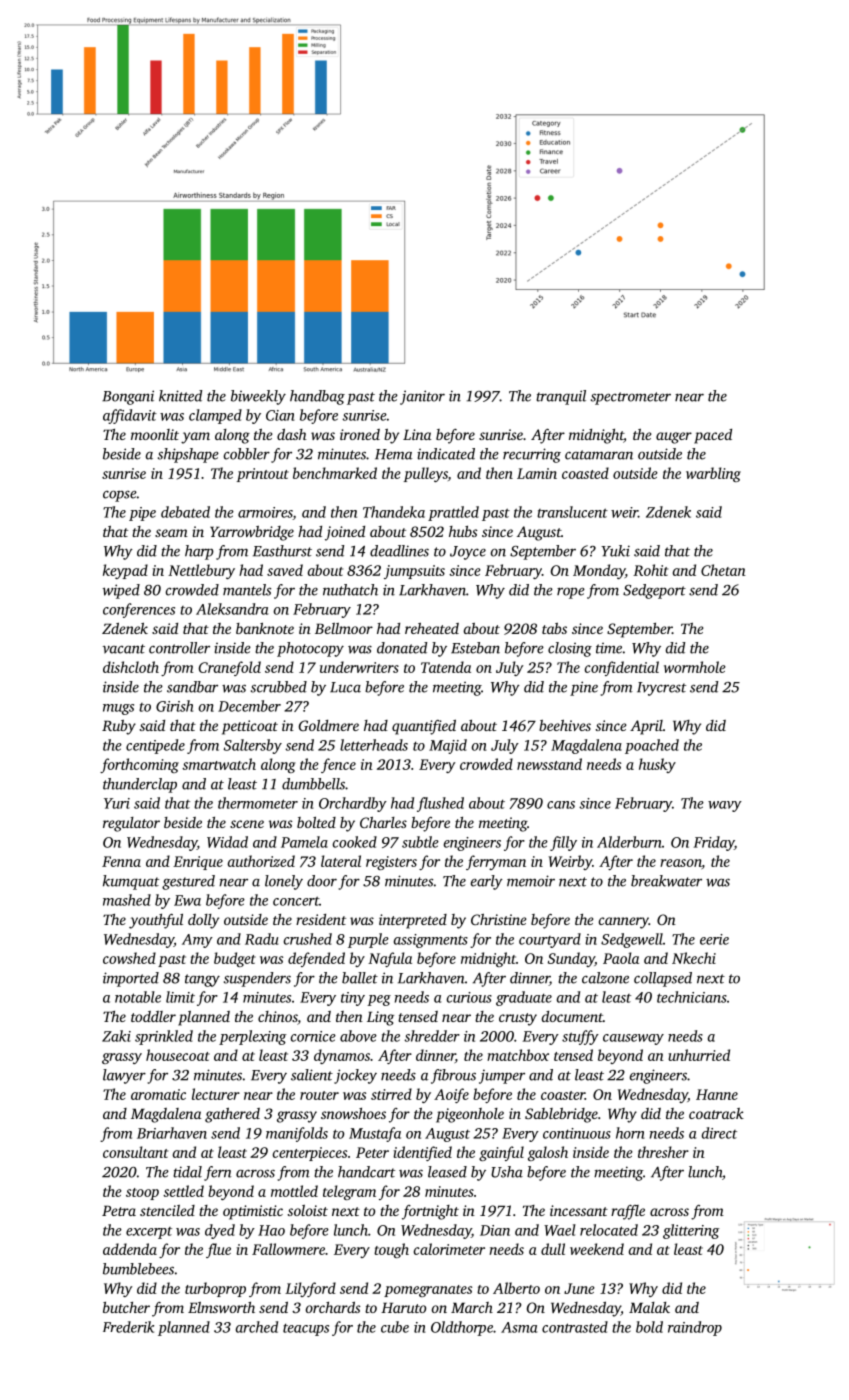  Describe the element at coordinates (135, 1152) in the document. I see `consultant` at that location.
